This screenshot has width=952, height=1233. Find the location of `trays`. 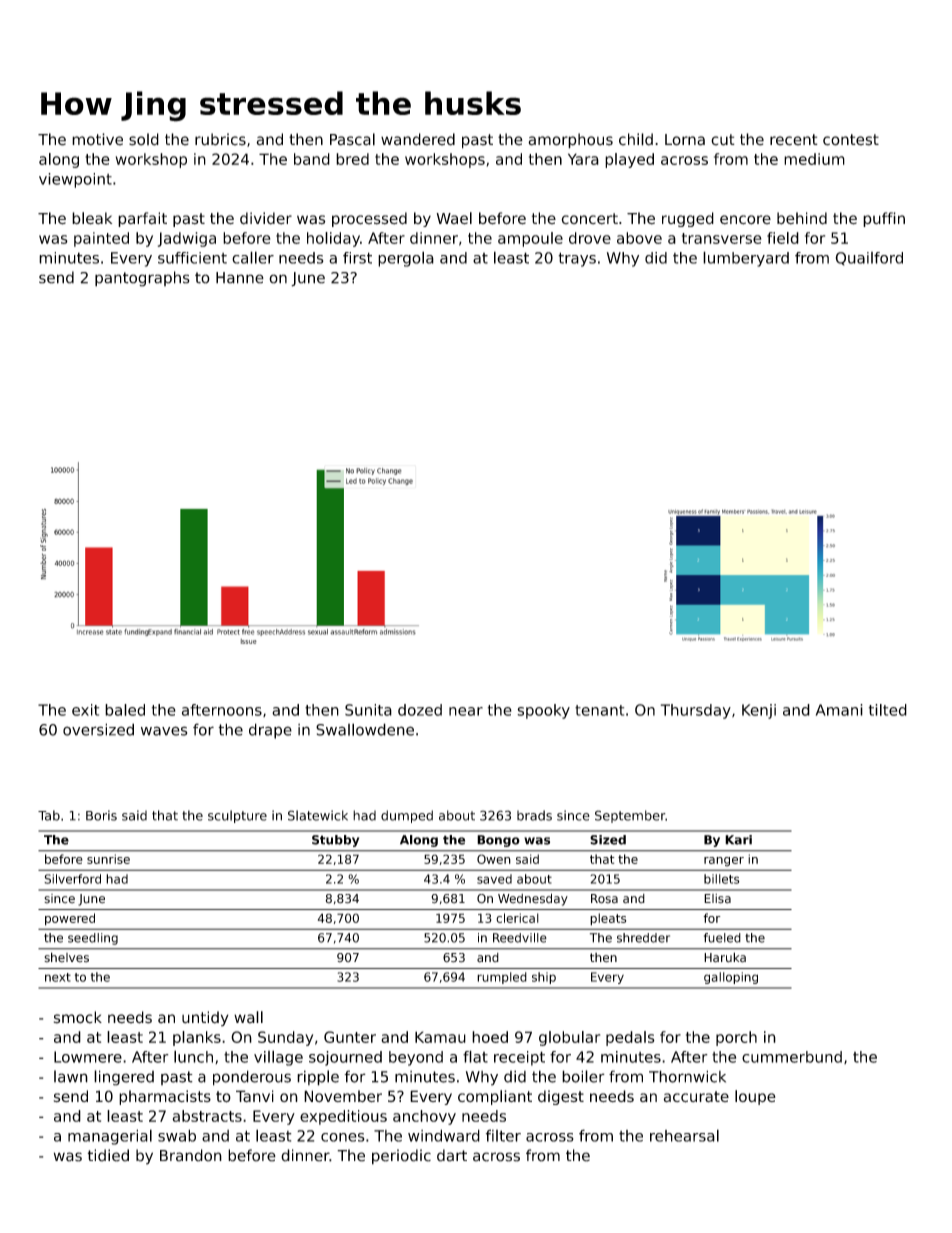

trays is located at coordinates (577, 259).
